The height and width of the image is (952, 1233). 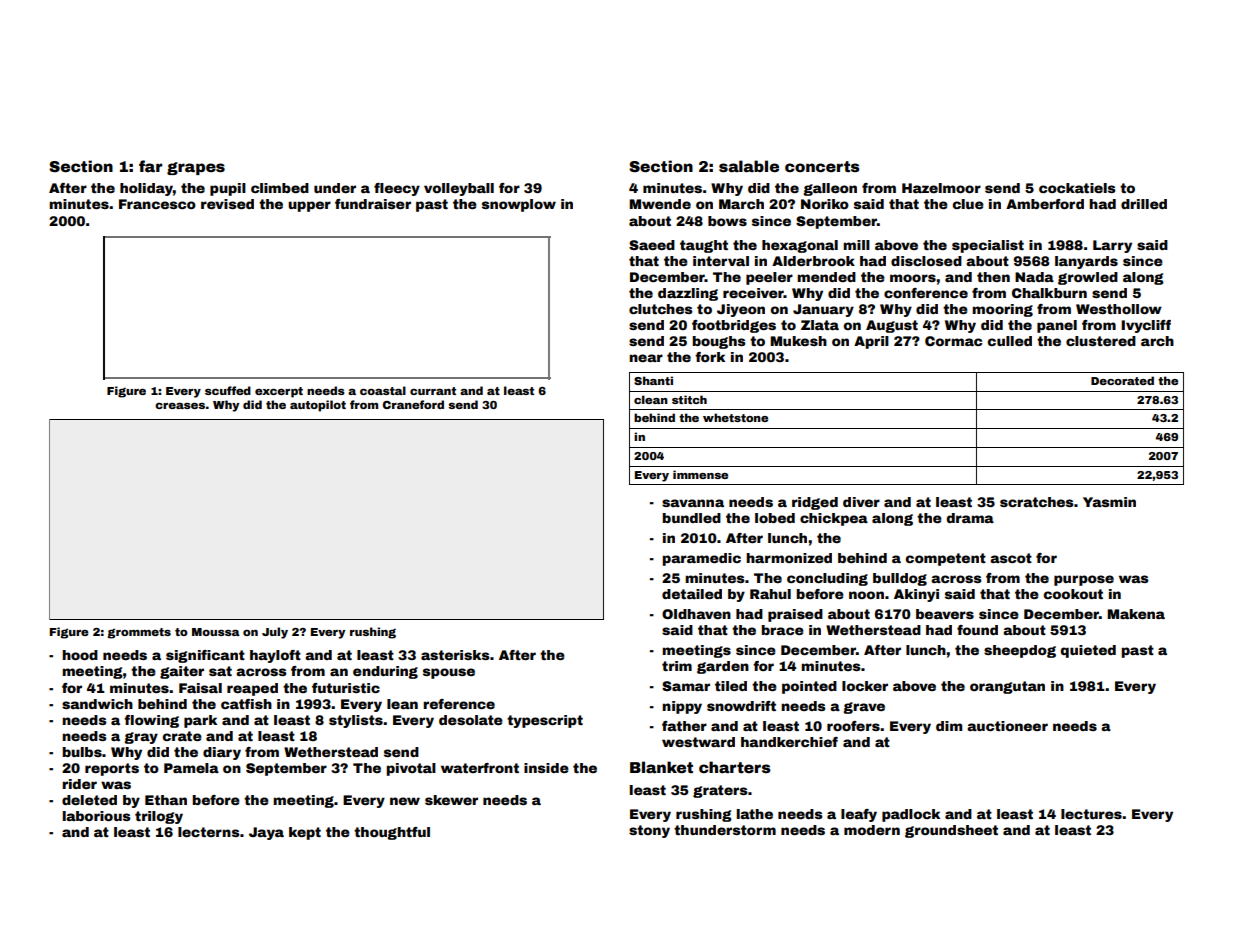 What do you see at coordinates (951, 831) in the image?
I see `groundsheet` at bounding box center [951, 831].
